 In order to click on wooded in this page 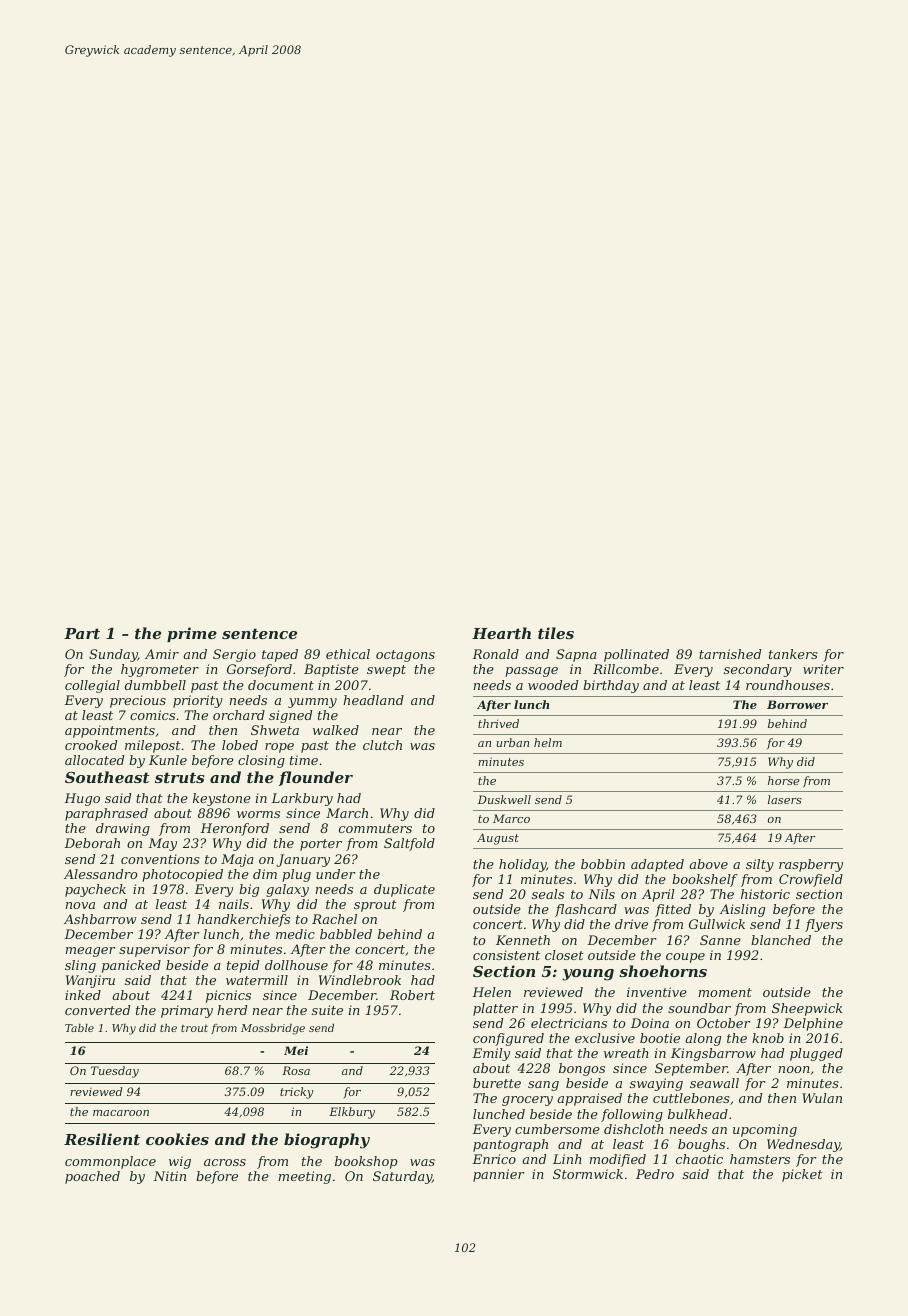, I will do `click(553, 685)`.
